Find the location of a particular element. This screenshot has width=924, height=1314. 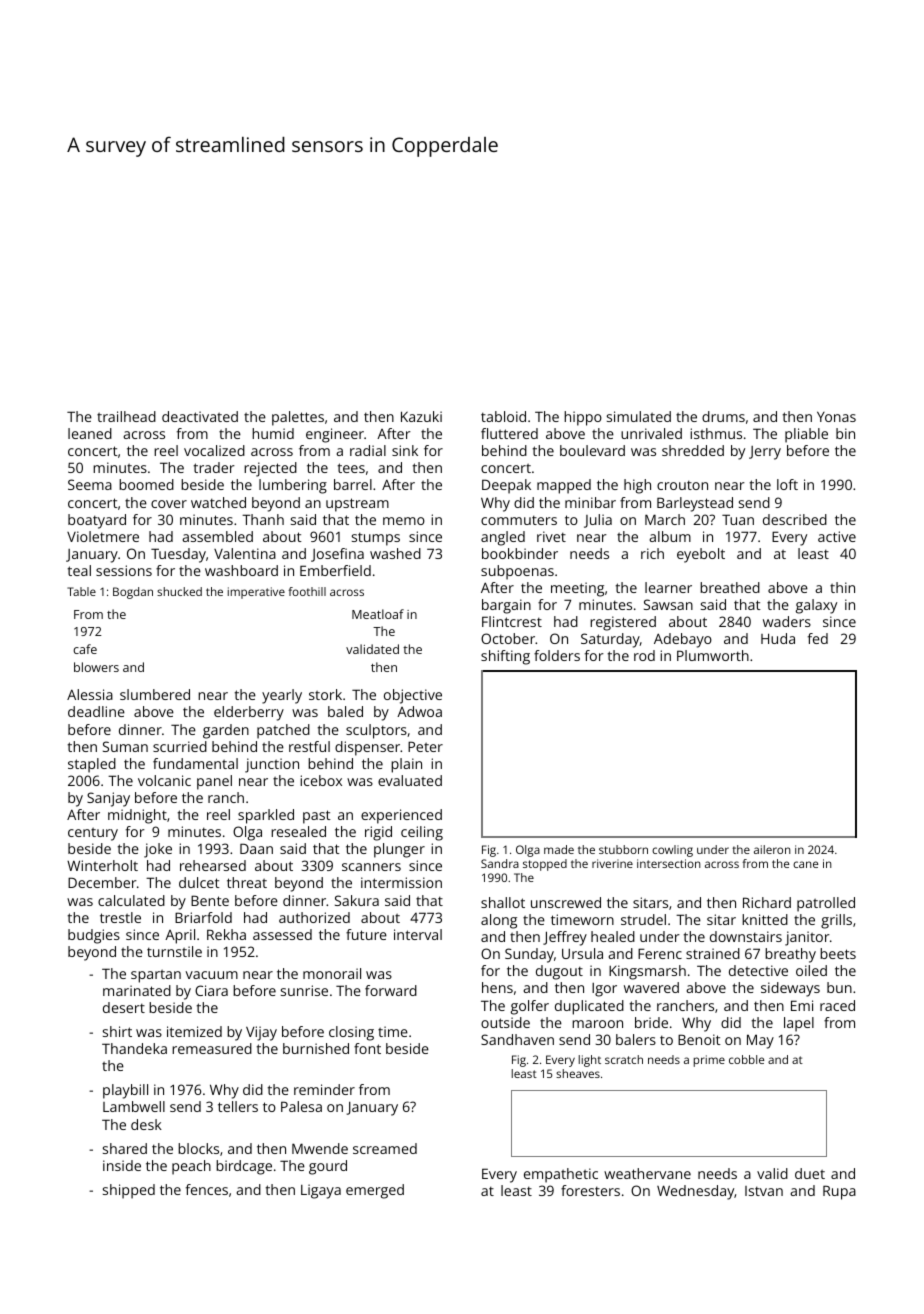

active is located at coordinates (837, 536).
